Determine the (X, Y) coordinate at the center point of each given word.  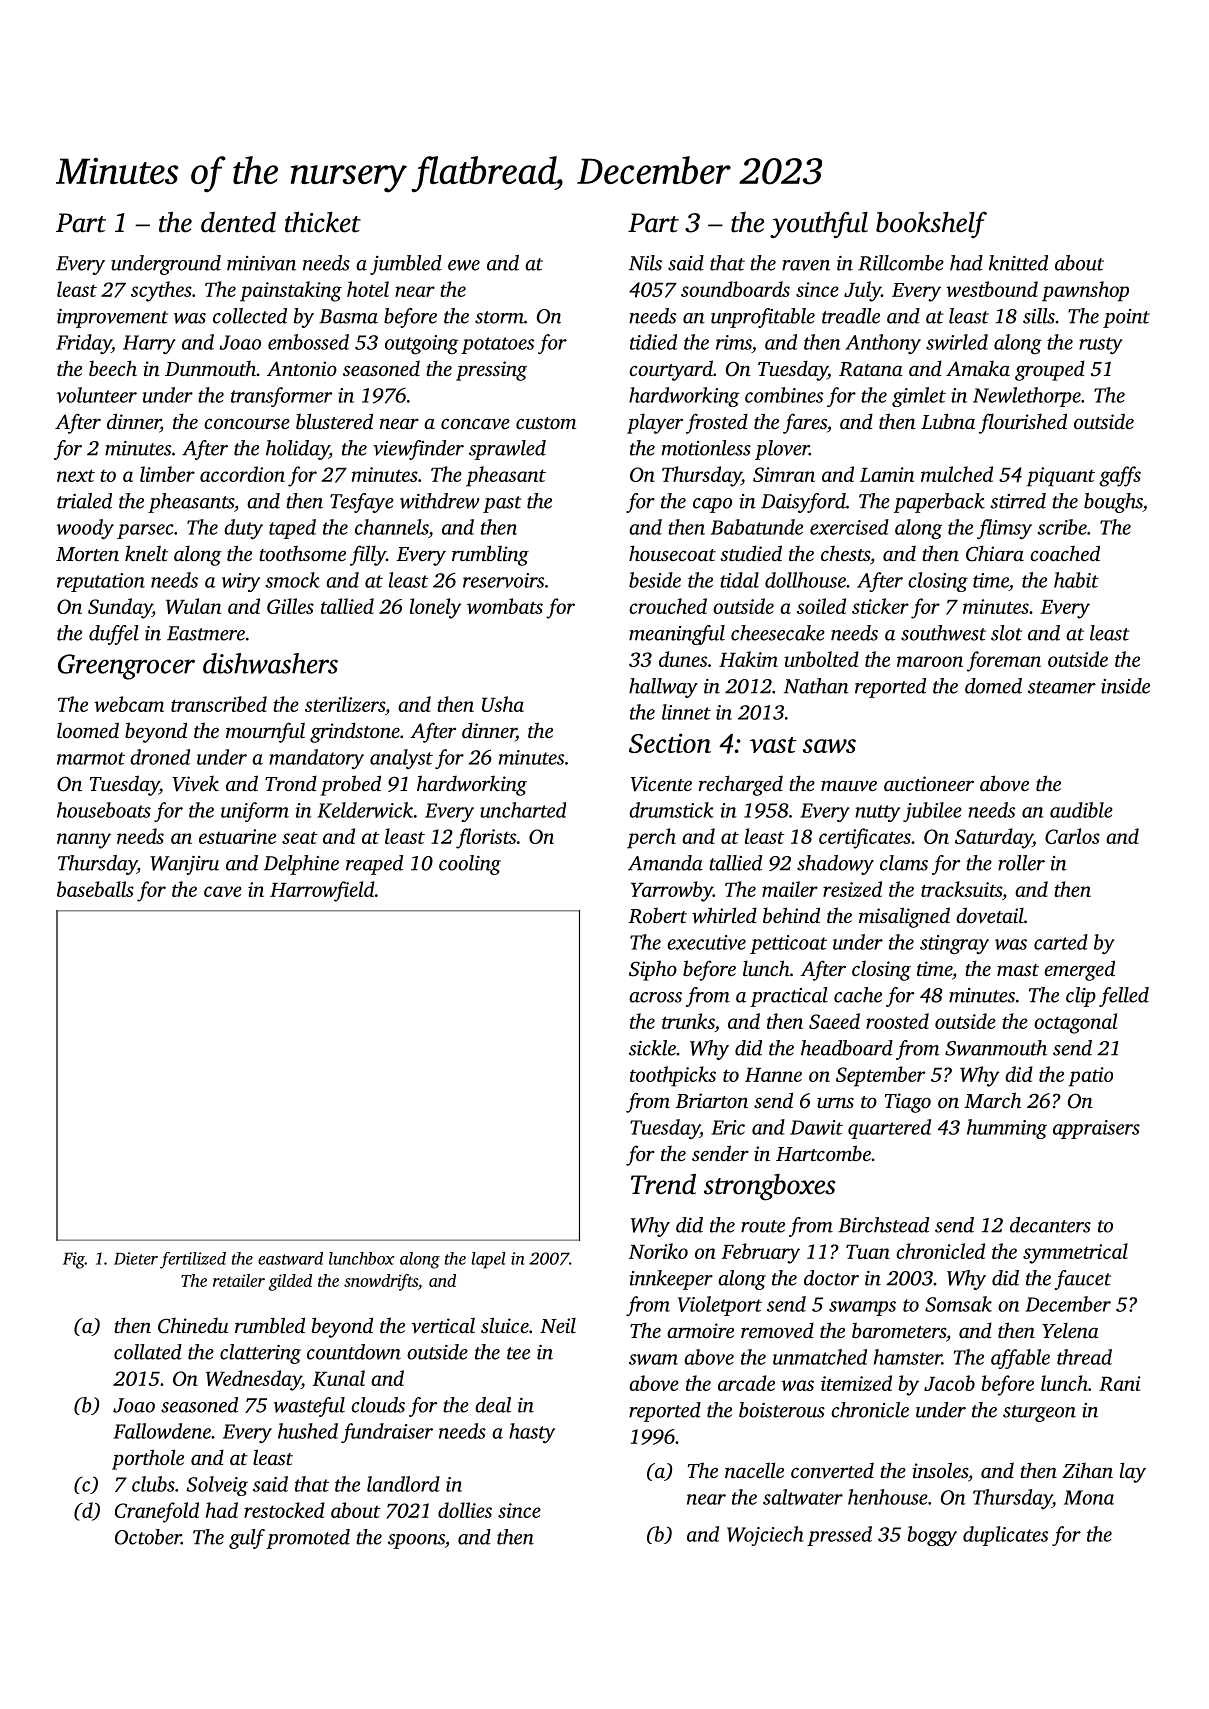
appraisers (1096, 1129)
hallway (663, 688)
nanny (84, 841)
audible (1081, 810)
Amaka (978, 368)
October (148, 1537)
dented (238, 222)
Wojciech (765, 1536)
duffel (114, 635)
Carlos (1072, 836)
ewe (464, 265)
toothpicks (673, 1076)
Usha (503, 704)
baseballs (95, 889)
